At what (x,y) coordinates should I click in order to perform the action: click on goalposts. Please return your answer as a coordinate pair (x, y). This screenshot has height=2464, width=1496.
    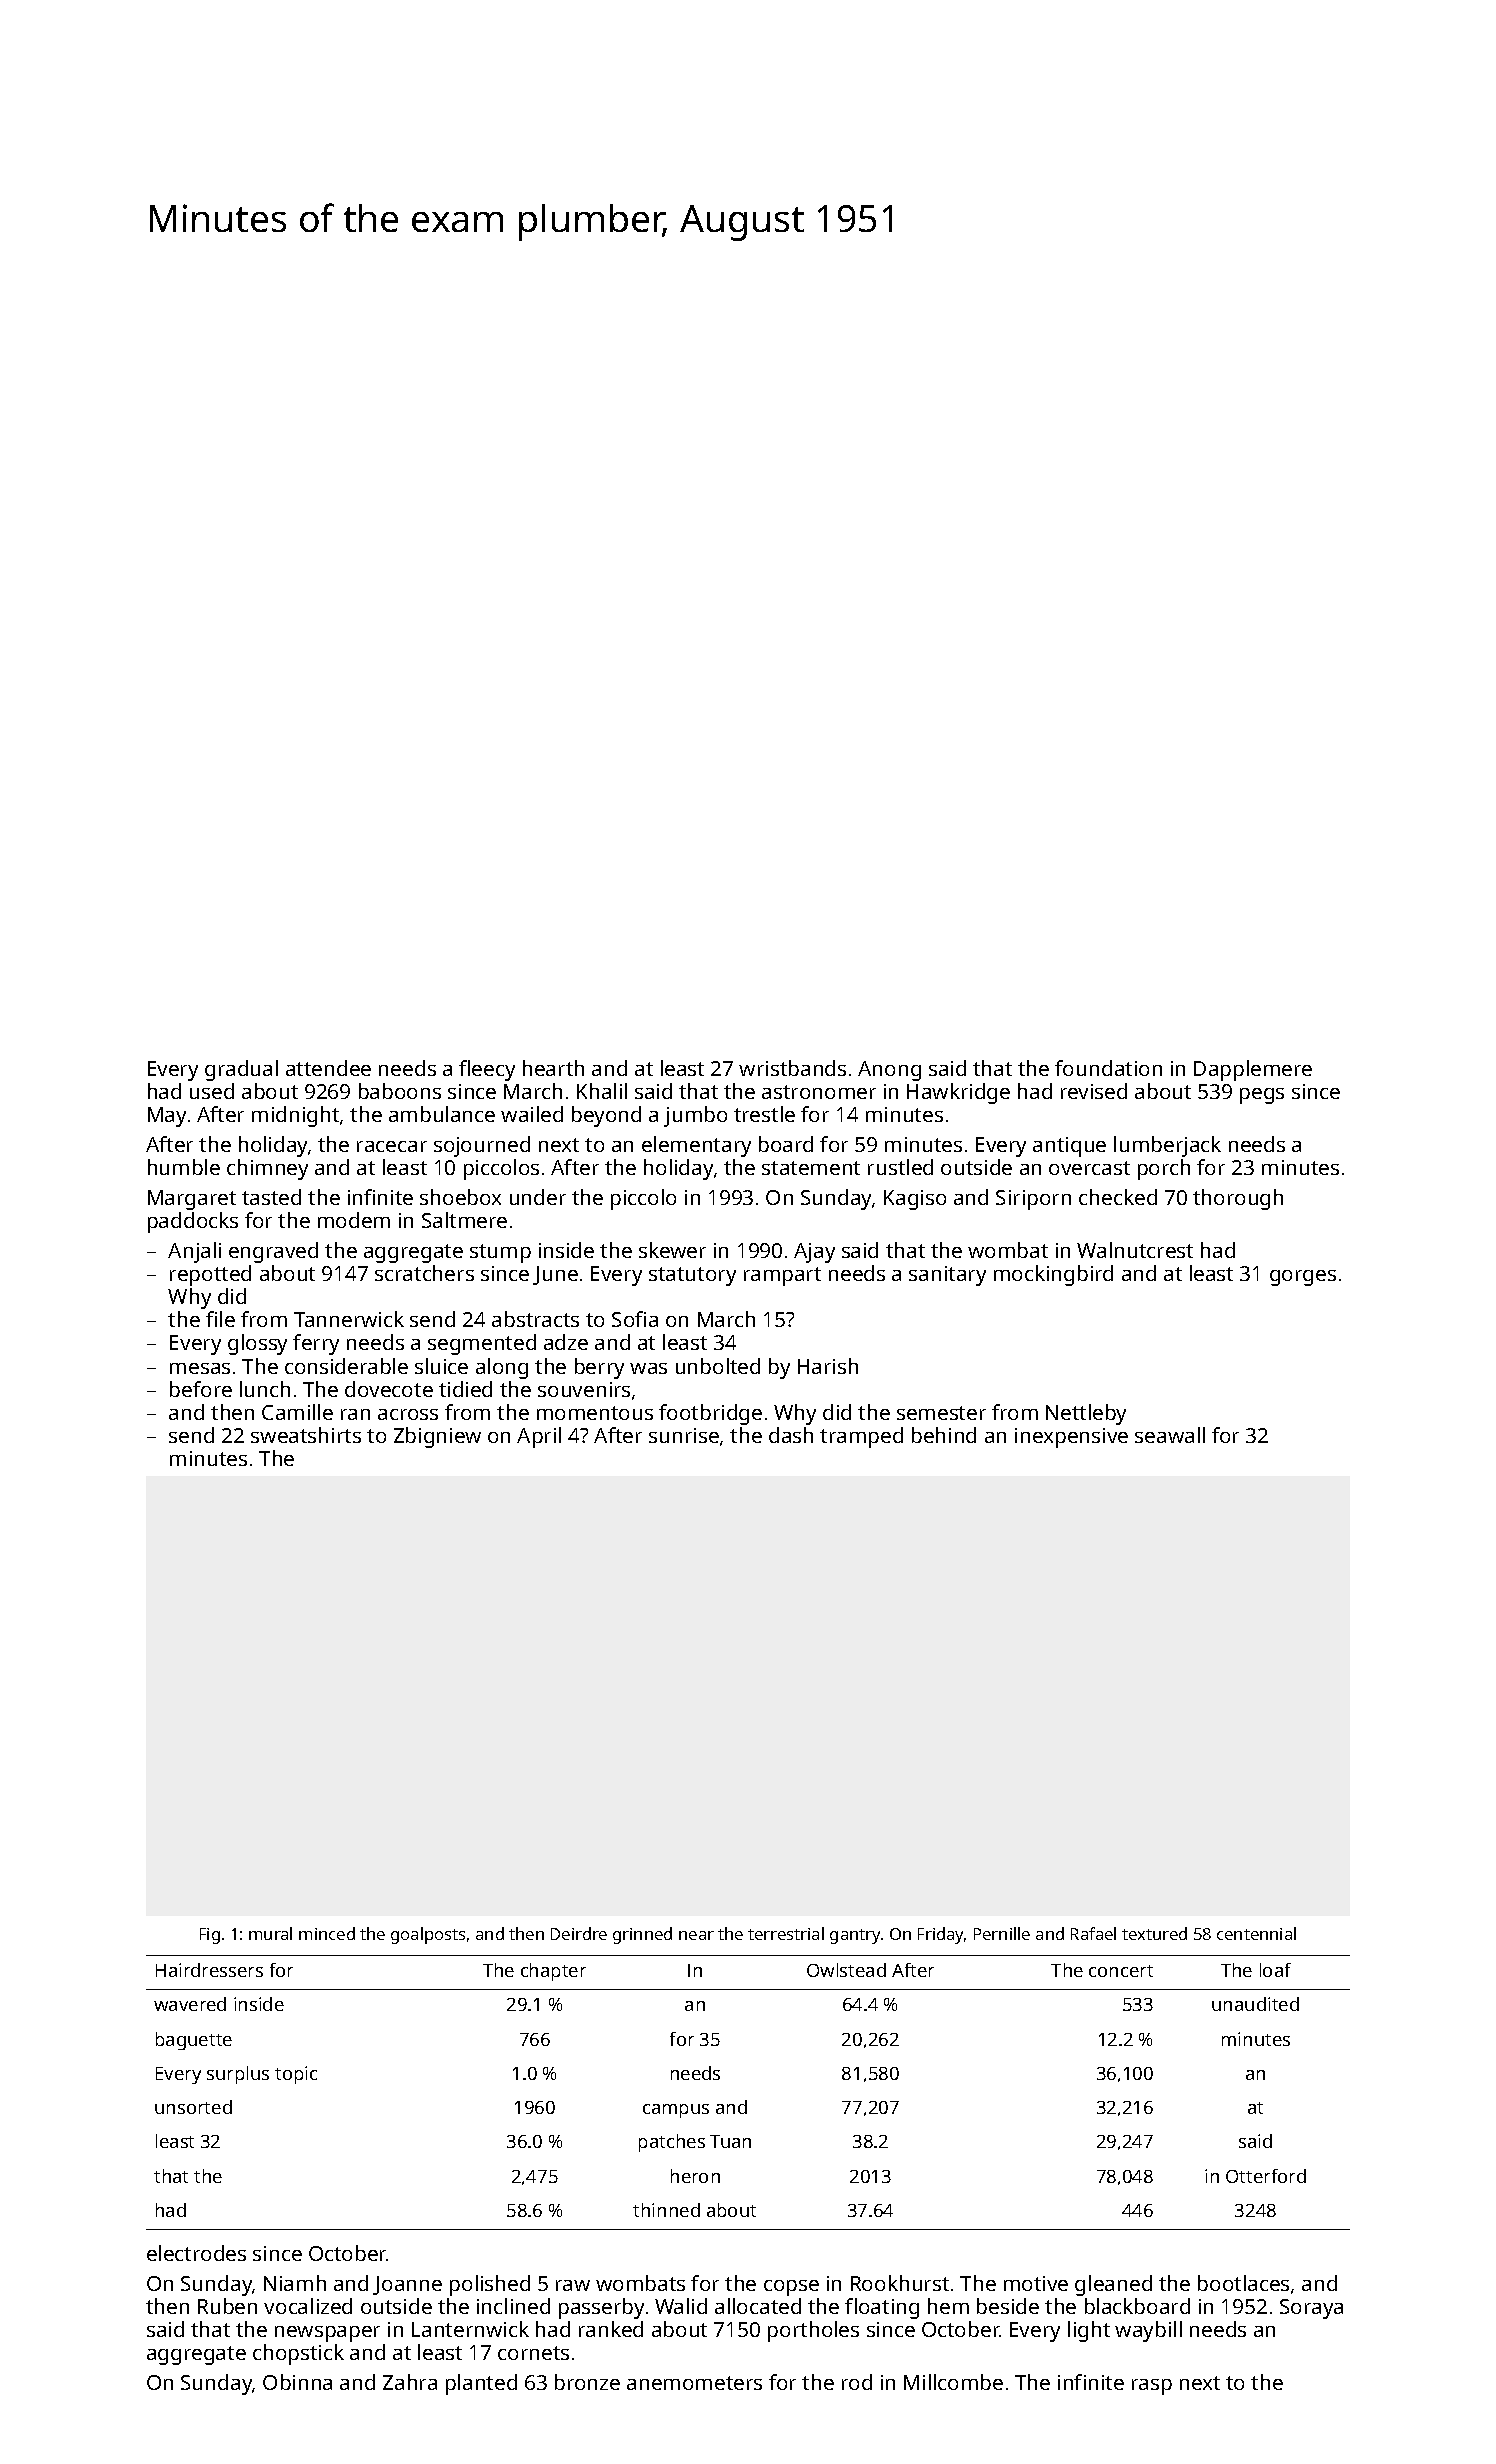
    Looking at the image, I should click on (428, 1935).
